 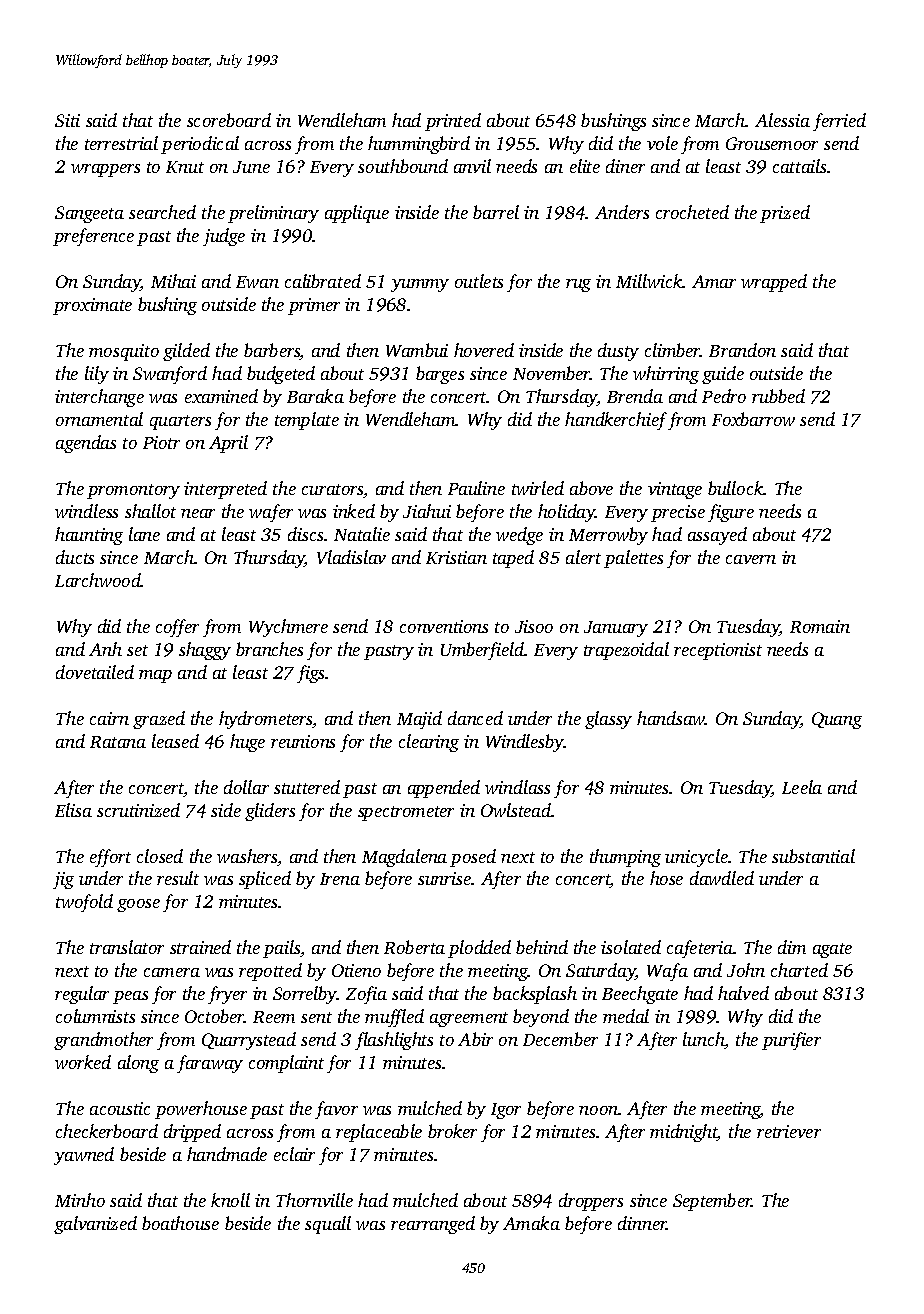 What do you see at coordinates (789, 1131) in the screenshot?
I see `retriever` at bounding box center [789, 1131].
